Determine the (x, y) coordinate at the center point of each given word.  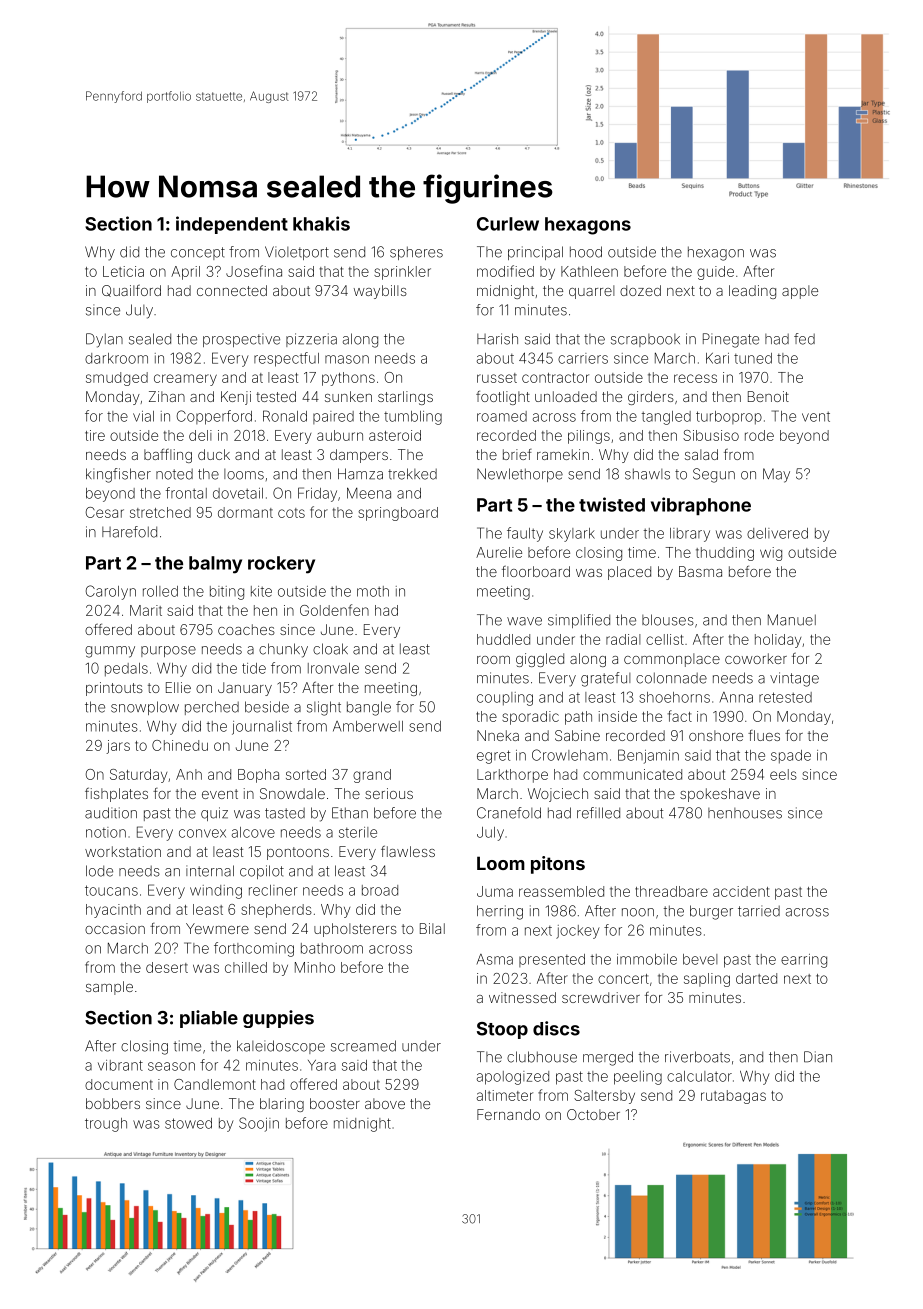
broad (380, 890)
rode (759, 435)
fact (680, 716)
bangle (369, 708)
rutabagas (733, 1097)
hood (586, 252)
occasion (115, 928)
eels (783, 774)
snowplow (145, 708)
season (171, 1066)
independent (232, 225)
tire (95, 435)
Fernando (508, 1114)
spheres (416, 253)
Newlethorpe (520, 475)
